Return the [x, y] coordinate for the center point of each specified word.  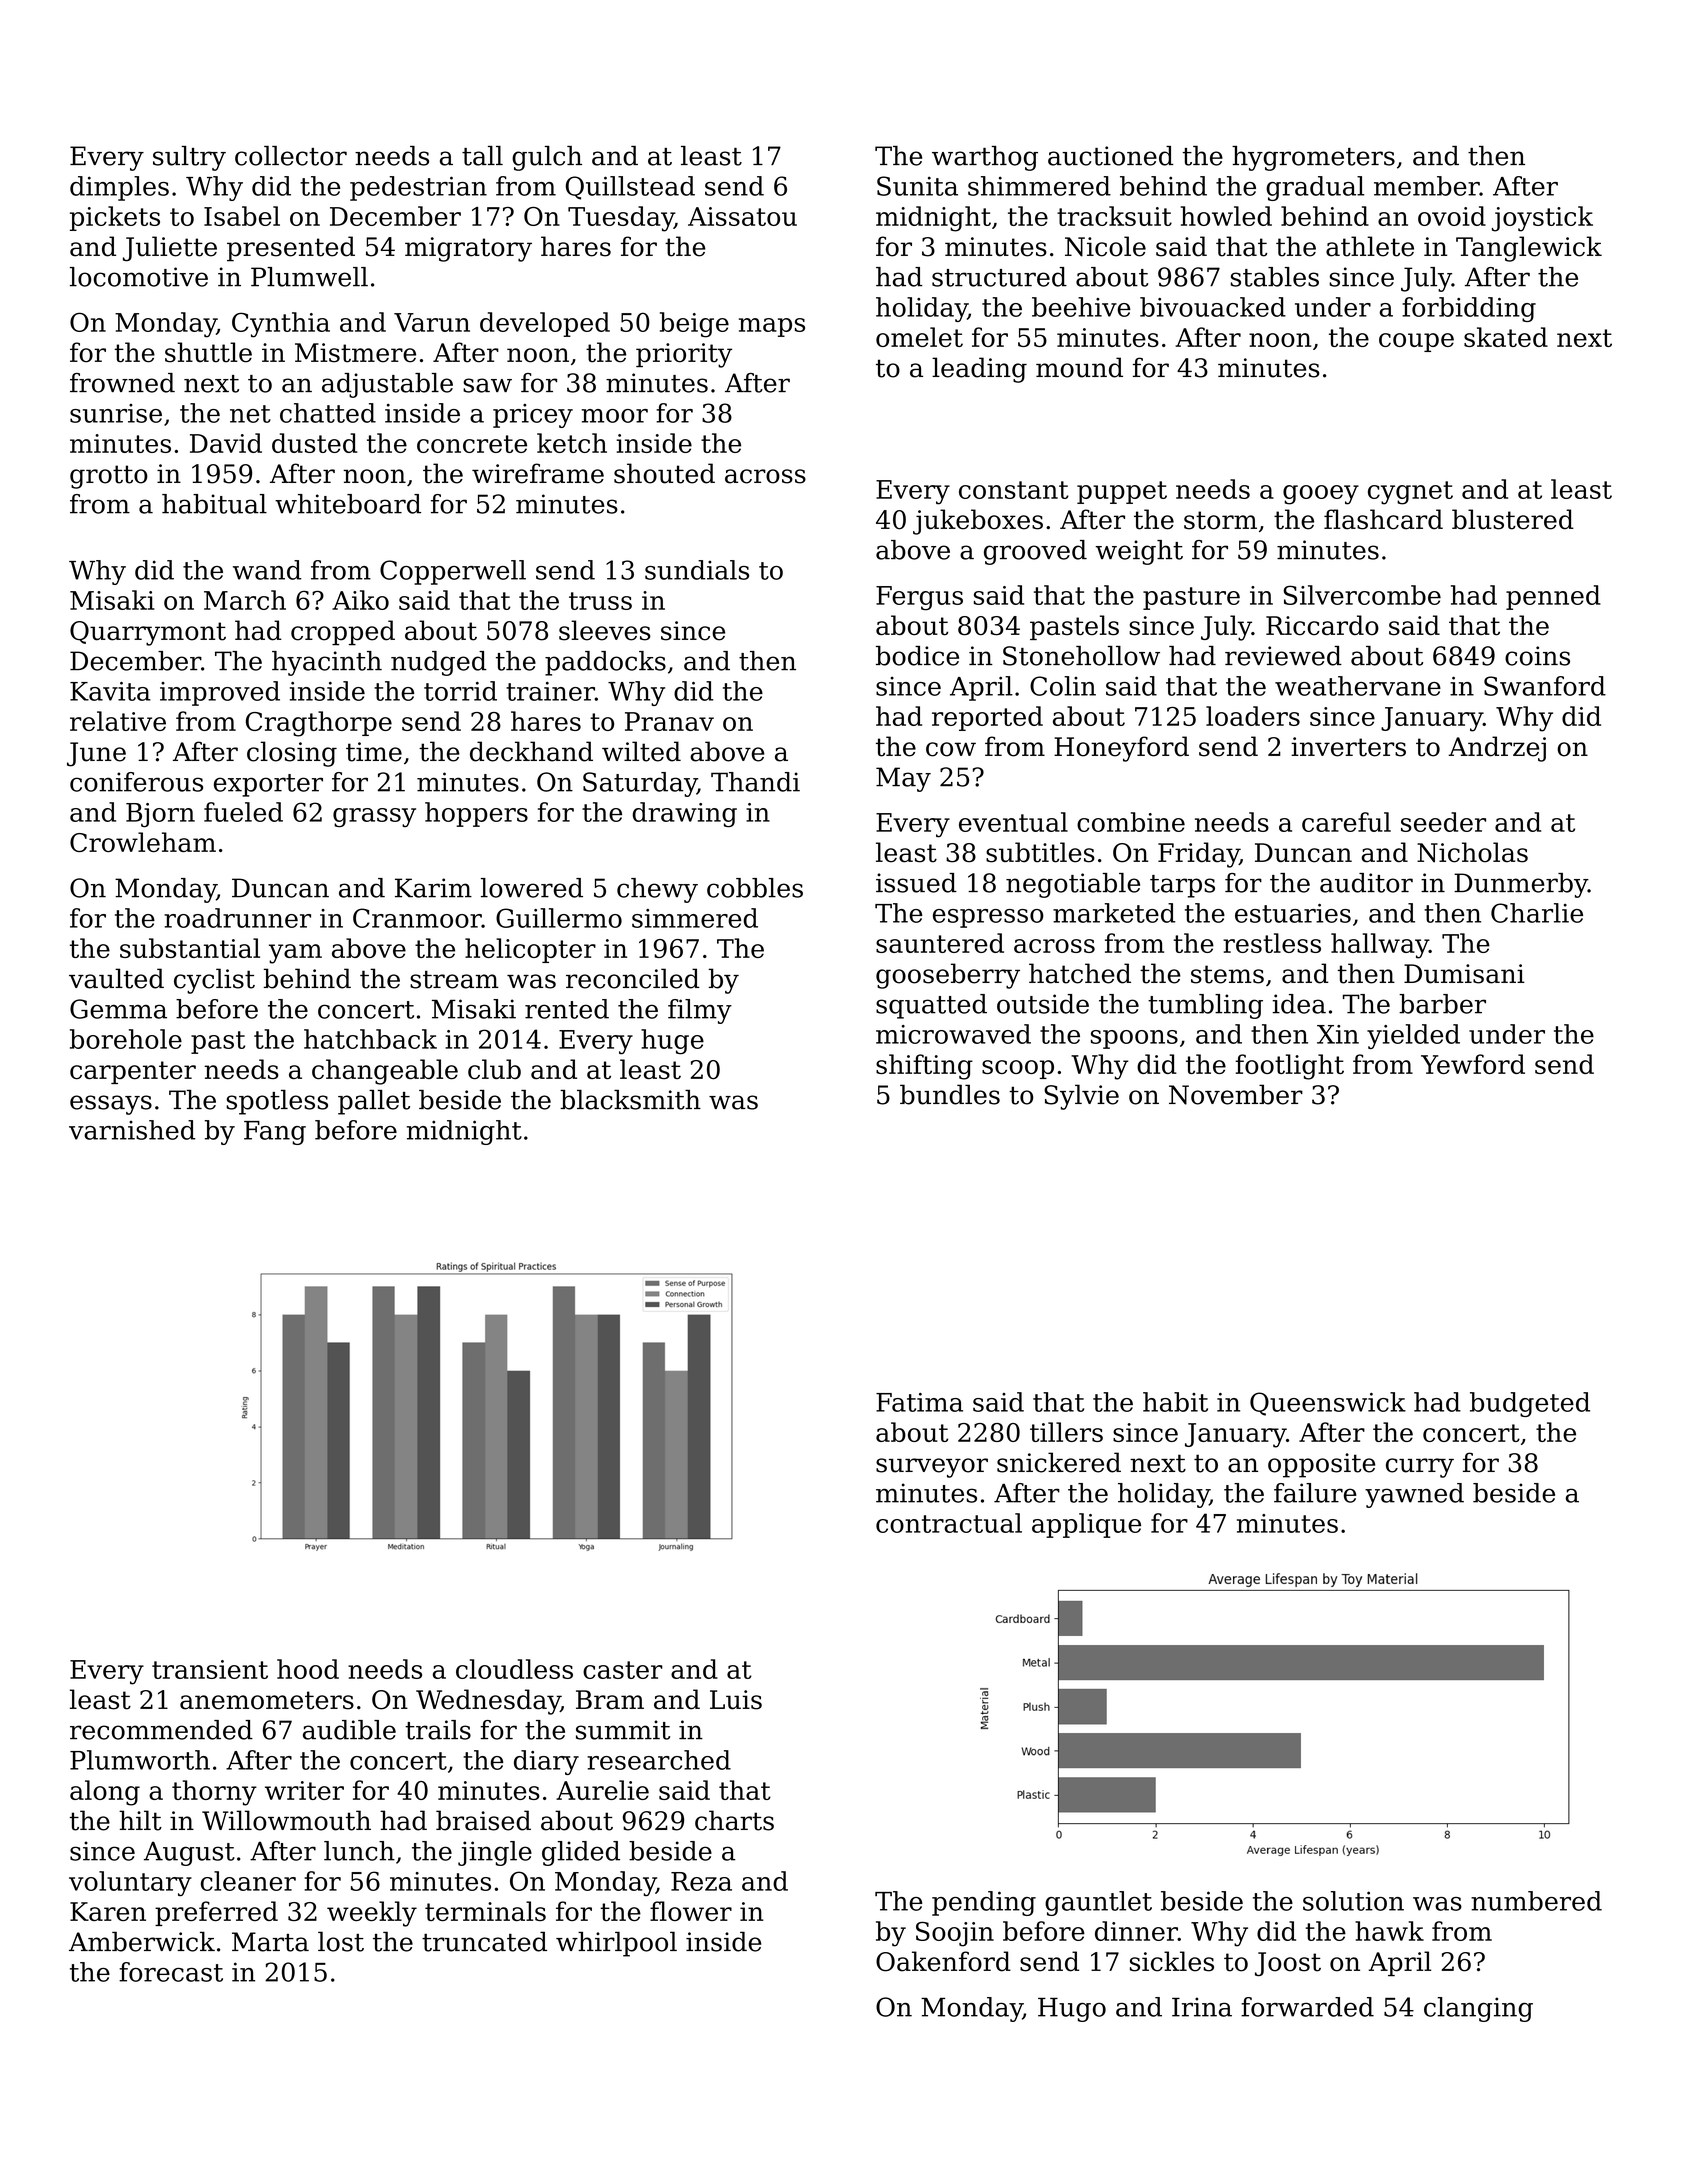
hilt [140, 1820]
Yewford [1473, 1064]
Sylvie [1081, 1097]
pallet [374, 1102]
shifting [924, 1067]
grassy [374, 817]
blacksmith [630, 1100]
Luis [736, 1700]
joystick [1542, 219]
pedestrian [418, 188]
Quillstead [630, 188]
